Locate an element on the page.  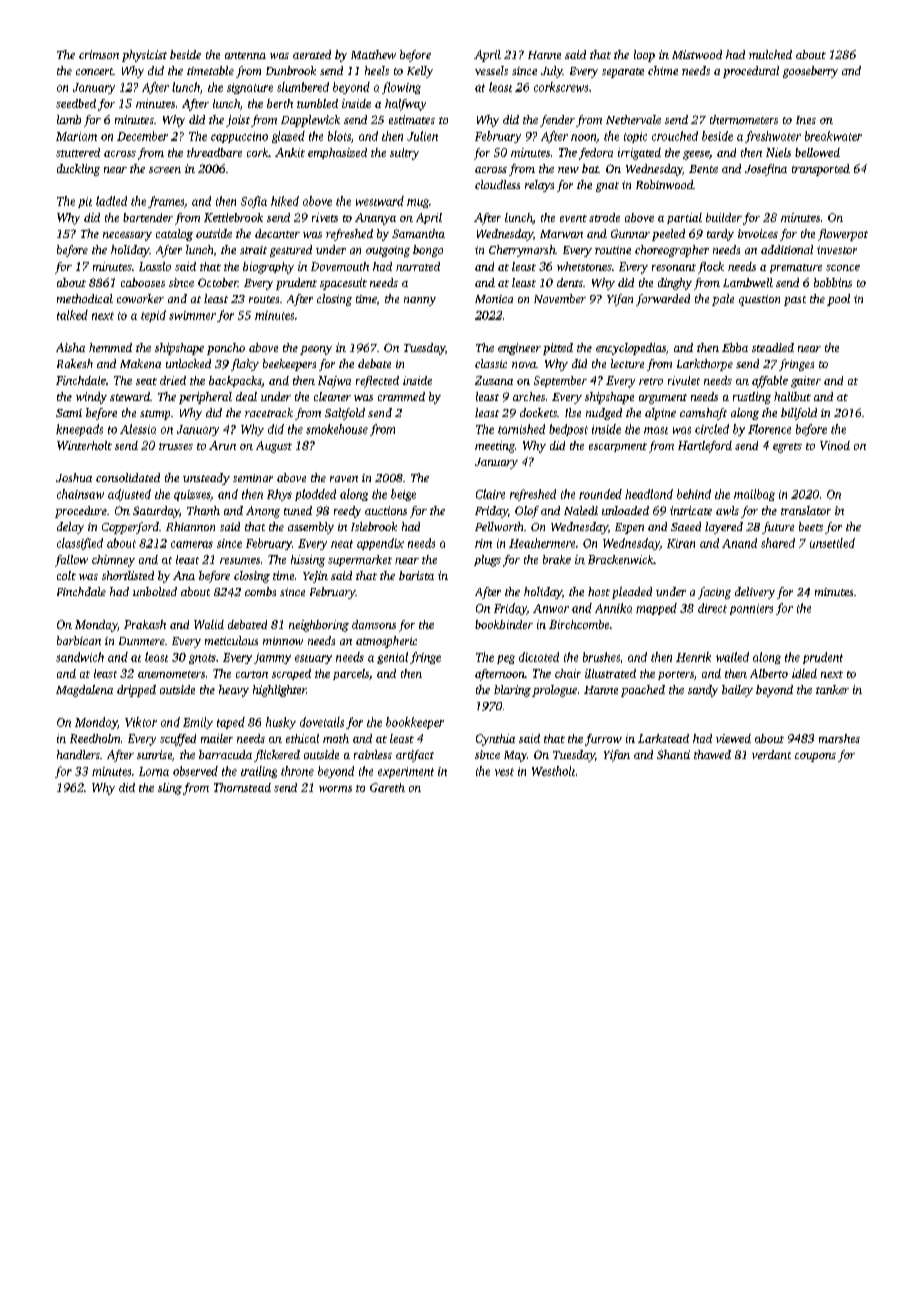
arches is located at coordinates (529, 396).
